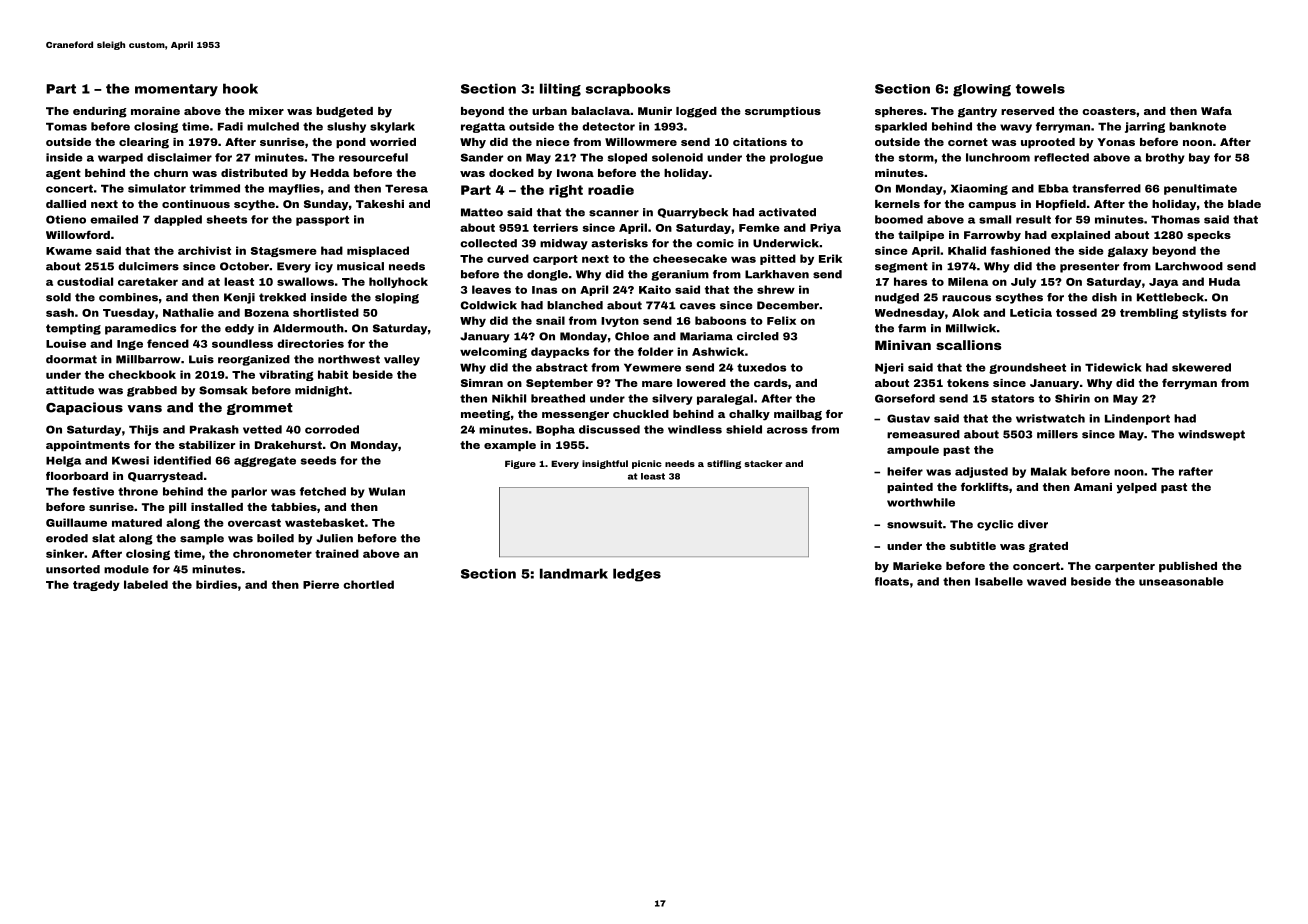  I want to click on tragedy, so click(96, 585).
